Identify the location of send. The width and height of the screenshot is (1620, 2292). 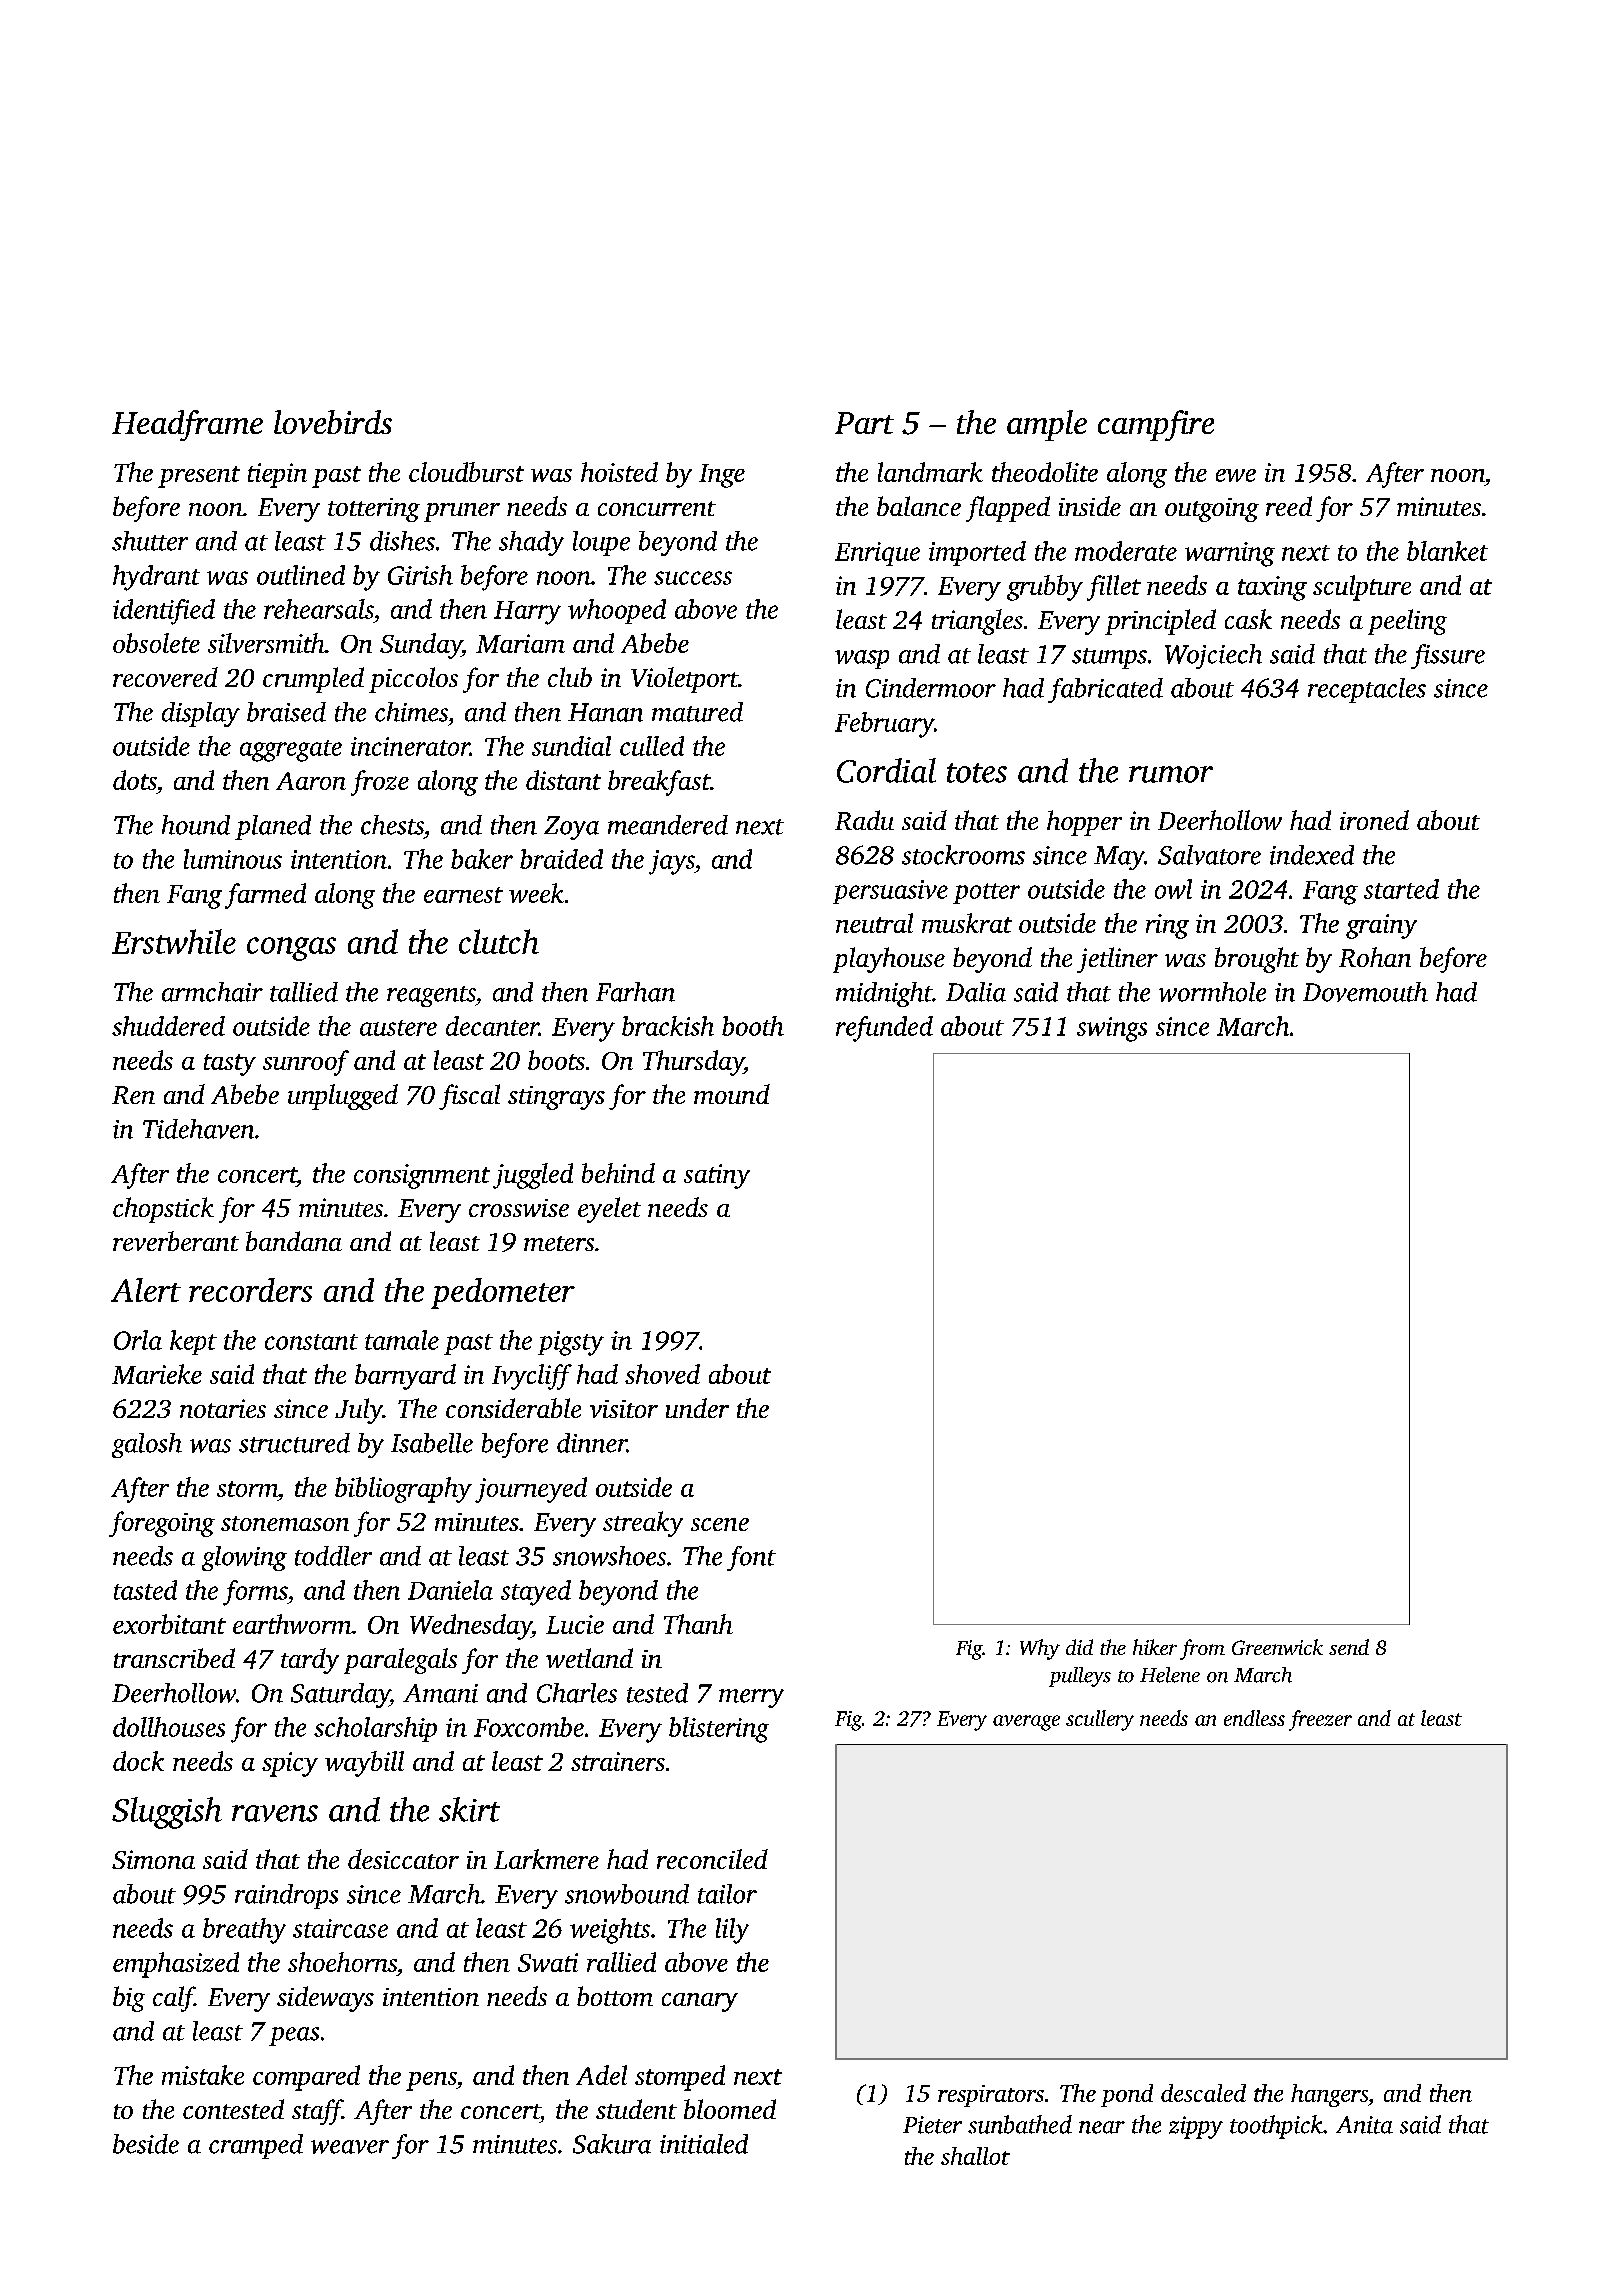
(1349, 1647).
